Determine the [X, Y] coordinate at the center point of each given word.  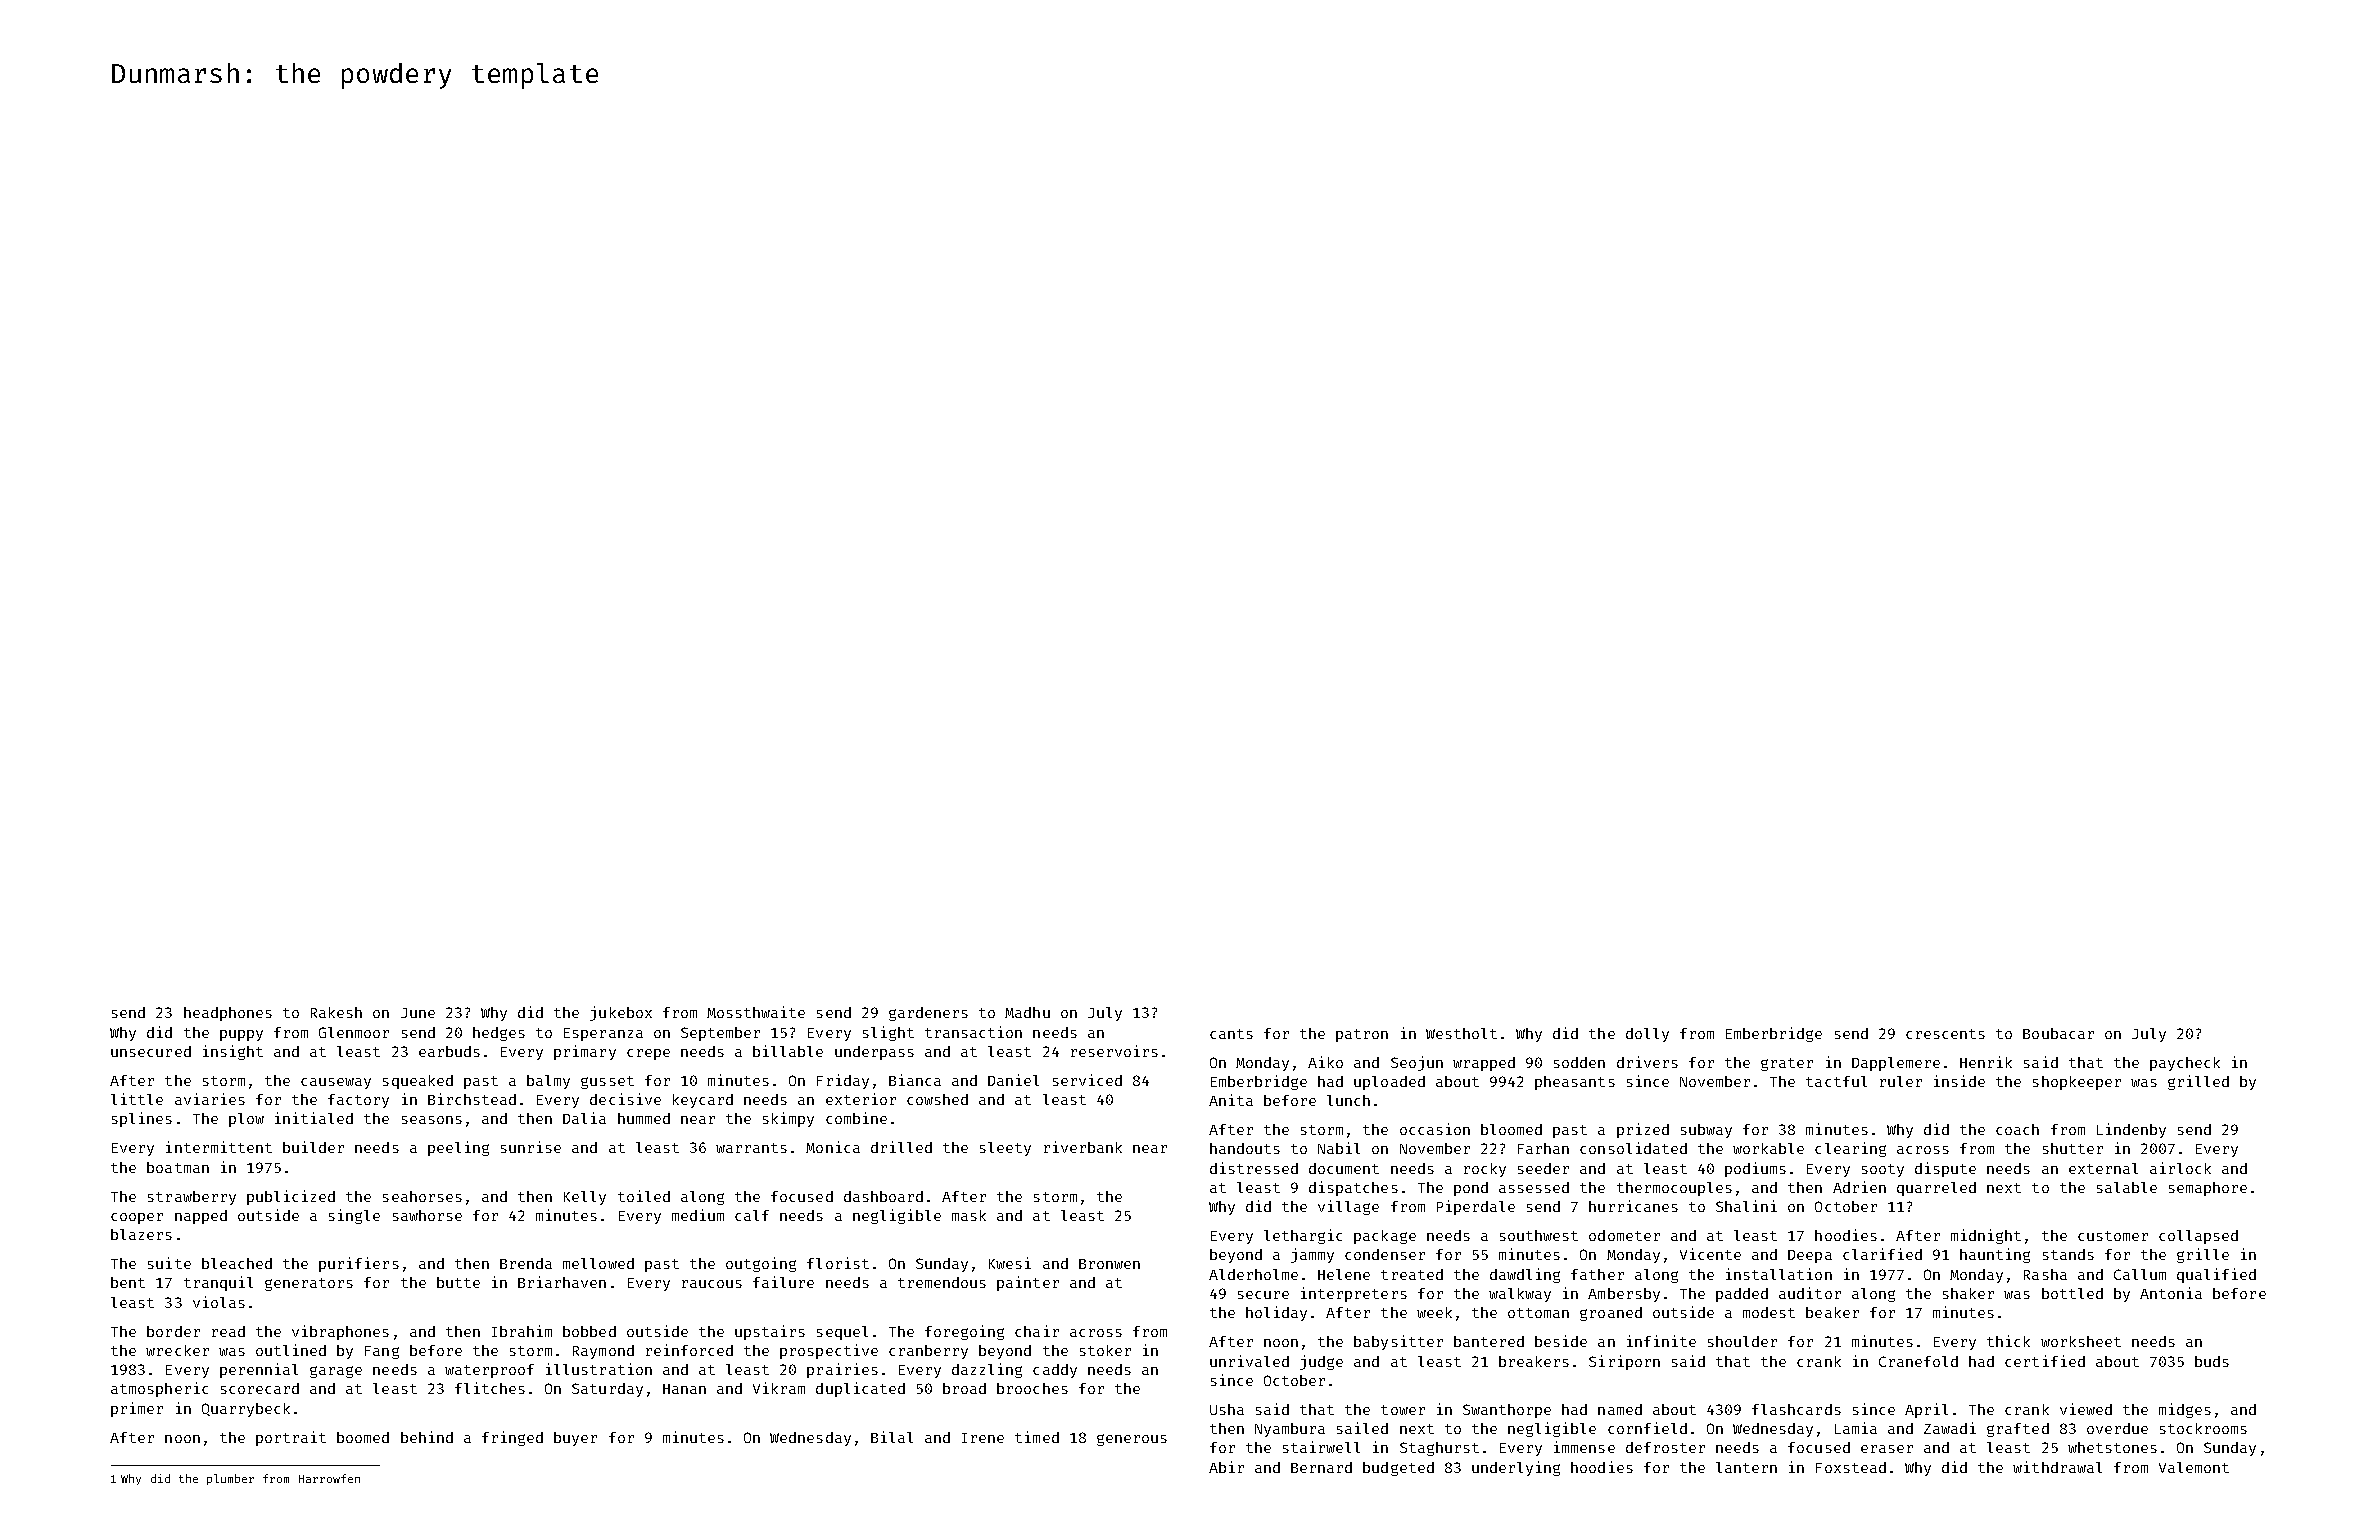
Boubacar [2058, 1033]
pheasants [1575, 1083]
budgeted [1398, 1469]
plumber [230, 1479]
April [1926, 1410]
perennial [259, 1370]
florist [838, 1263]
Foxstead [1851, 1467]
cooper [137, 1218]
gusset [607, 1082]
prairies [842, 1370]
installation [1779, 1274]
